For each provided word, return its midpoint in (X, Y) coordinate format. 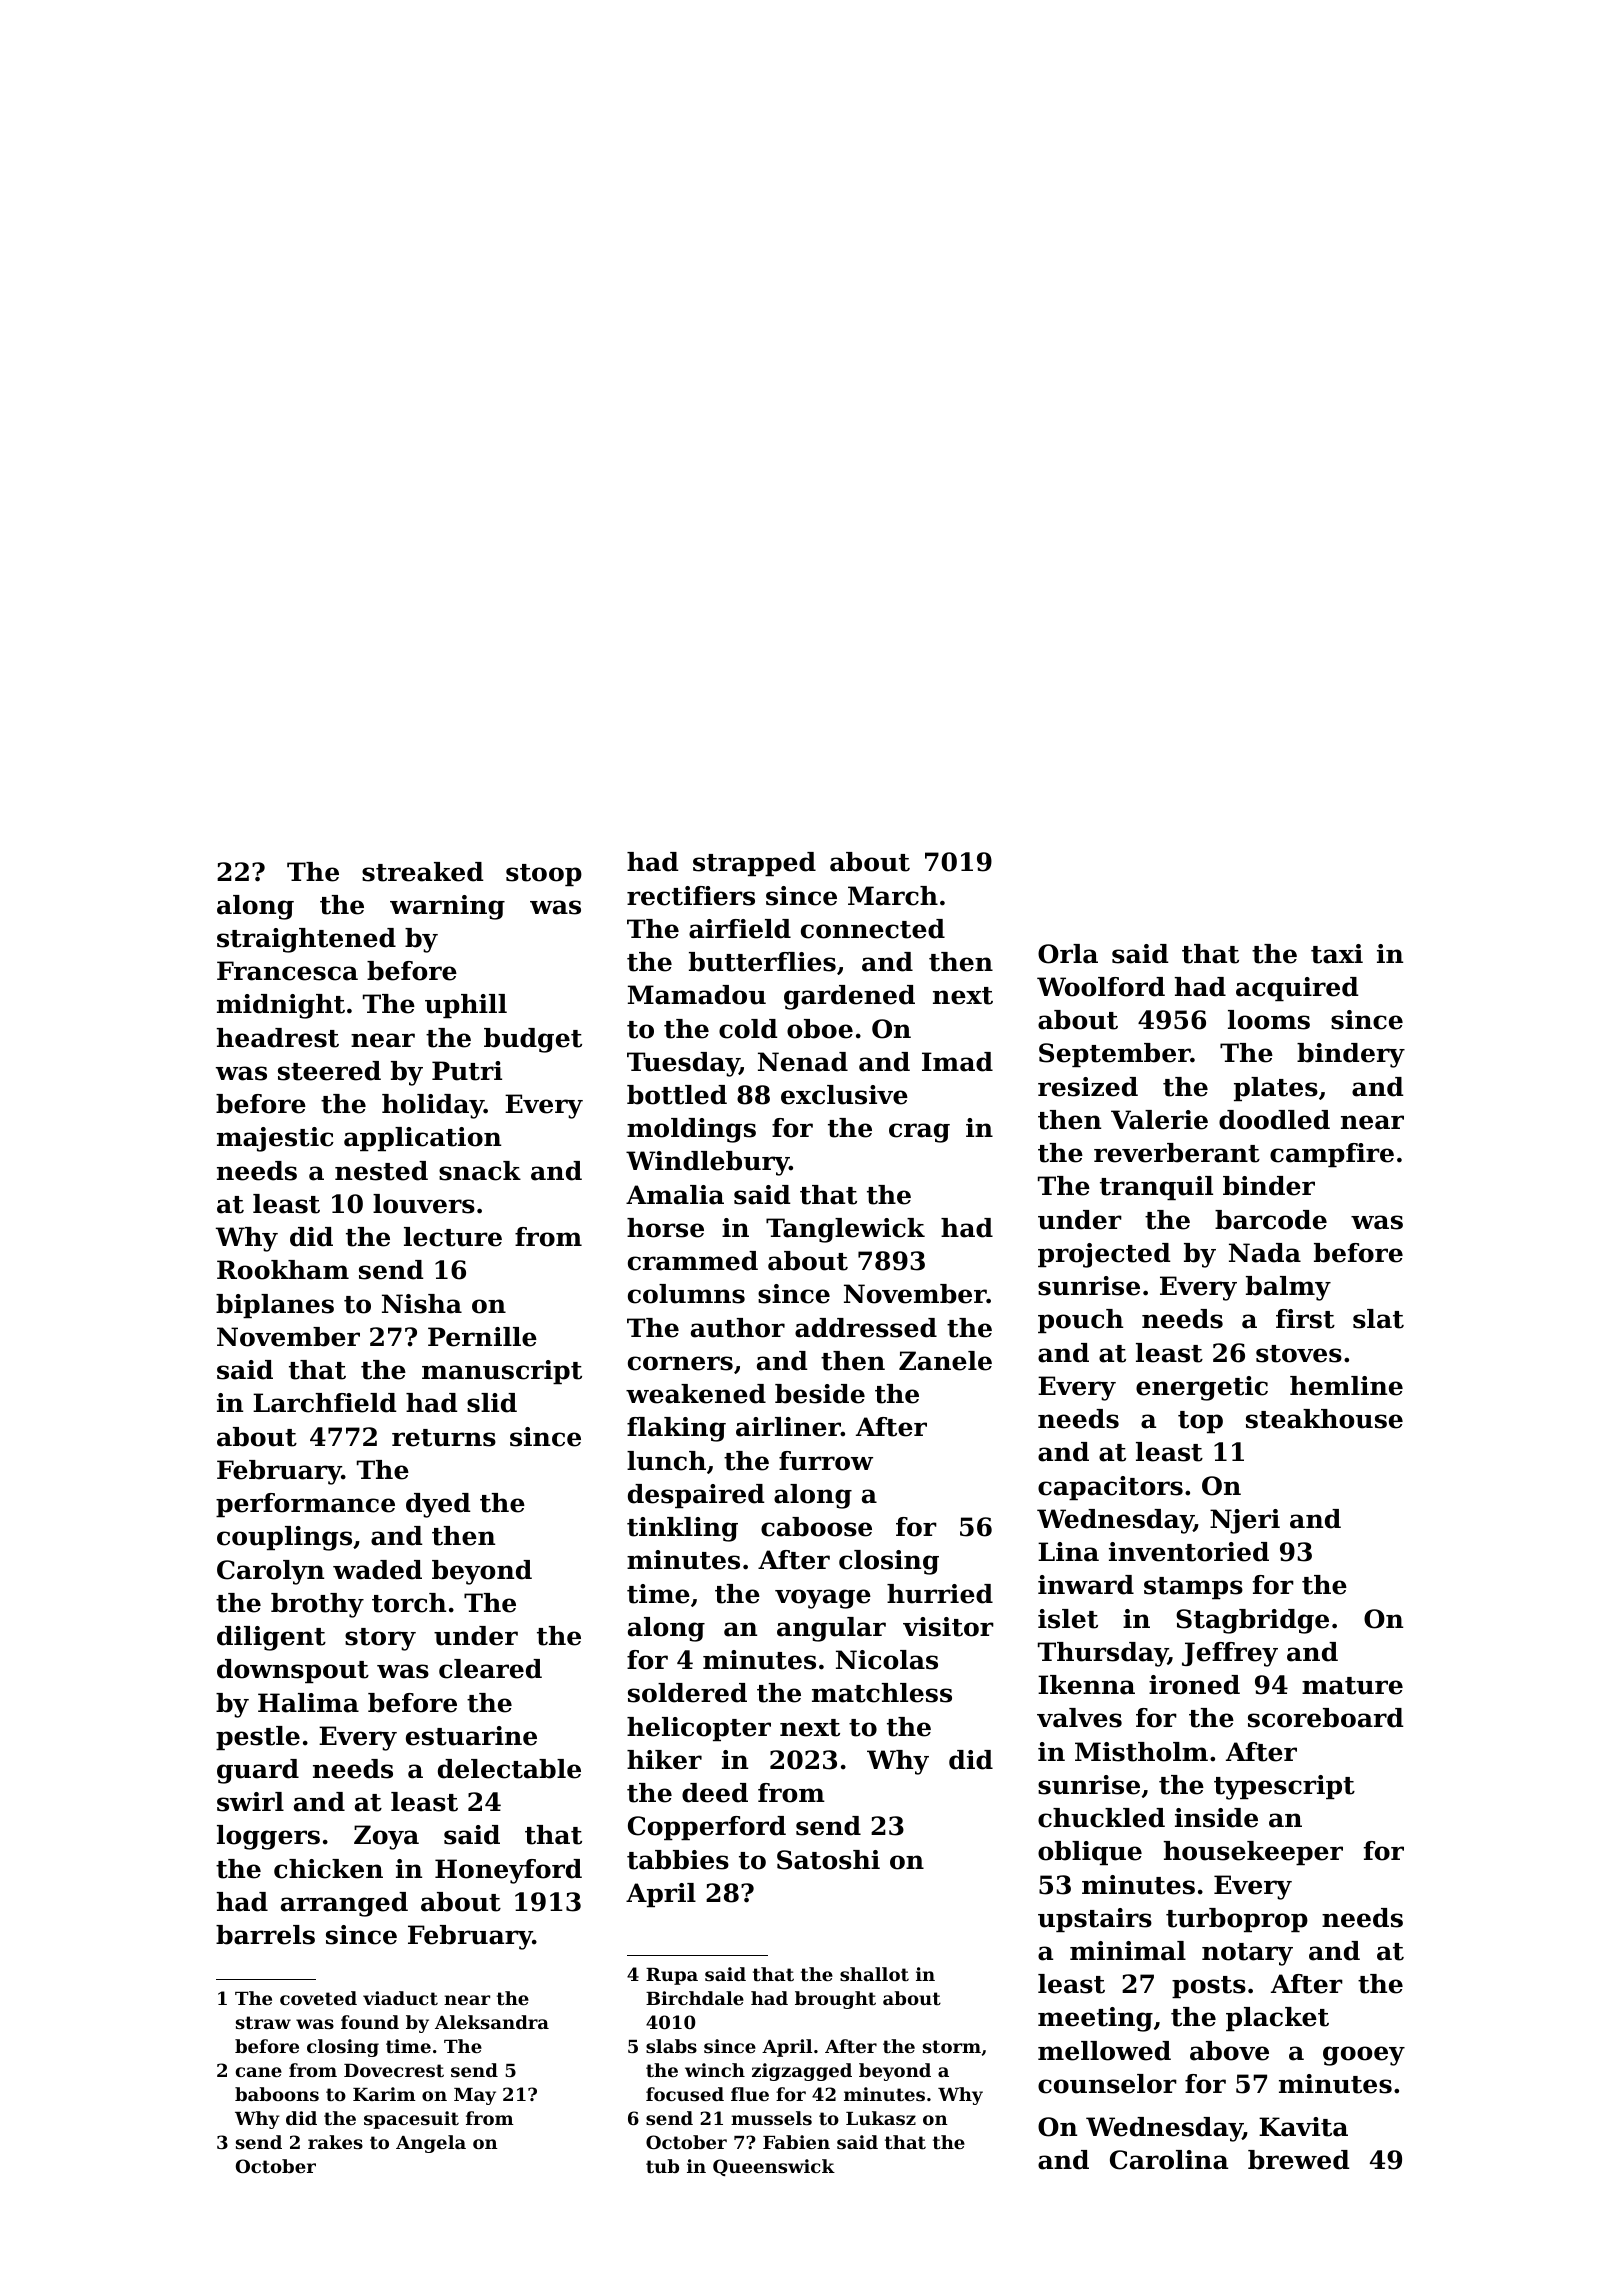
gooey (1364, 2056)
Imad (957, 1062)
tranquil (1156, 1188)
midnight (281, 1006)
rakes (335, 2142)
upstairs (1095, 1920)
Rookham (283, 1270)
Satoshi (828, 1860)
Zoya (386, 1837)
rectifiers (691, 896)
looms (1269, 1020)
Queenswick (774, 2167)
